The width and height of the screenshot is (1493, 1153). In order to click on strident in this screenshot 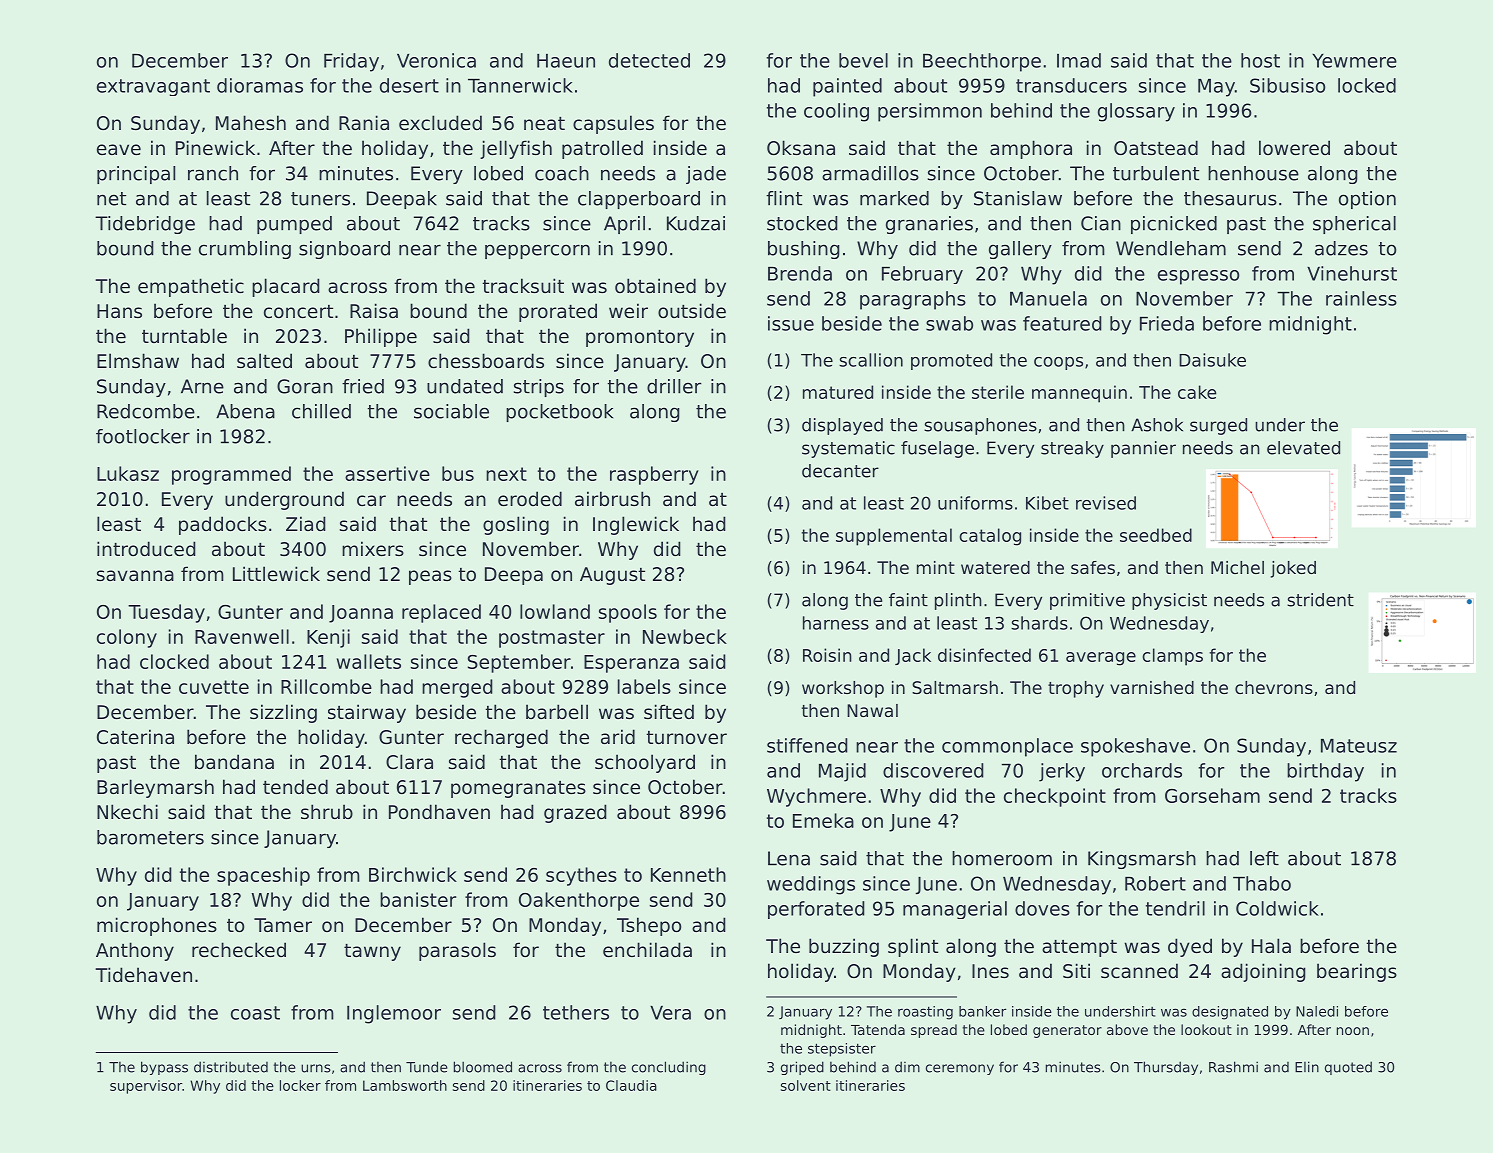, I will do `click(1320, 600)`.
